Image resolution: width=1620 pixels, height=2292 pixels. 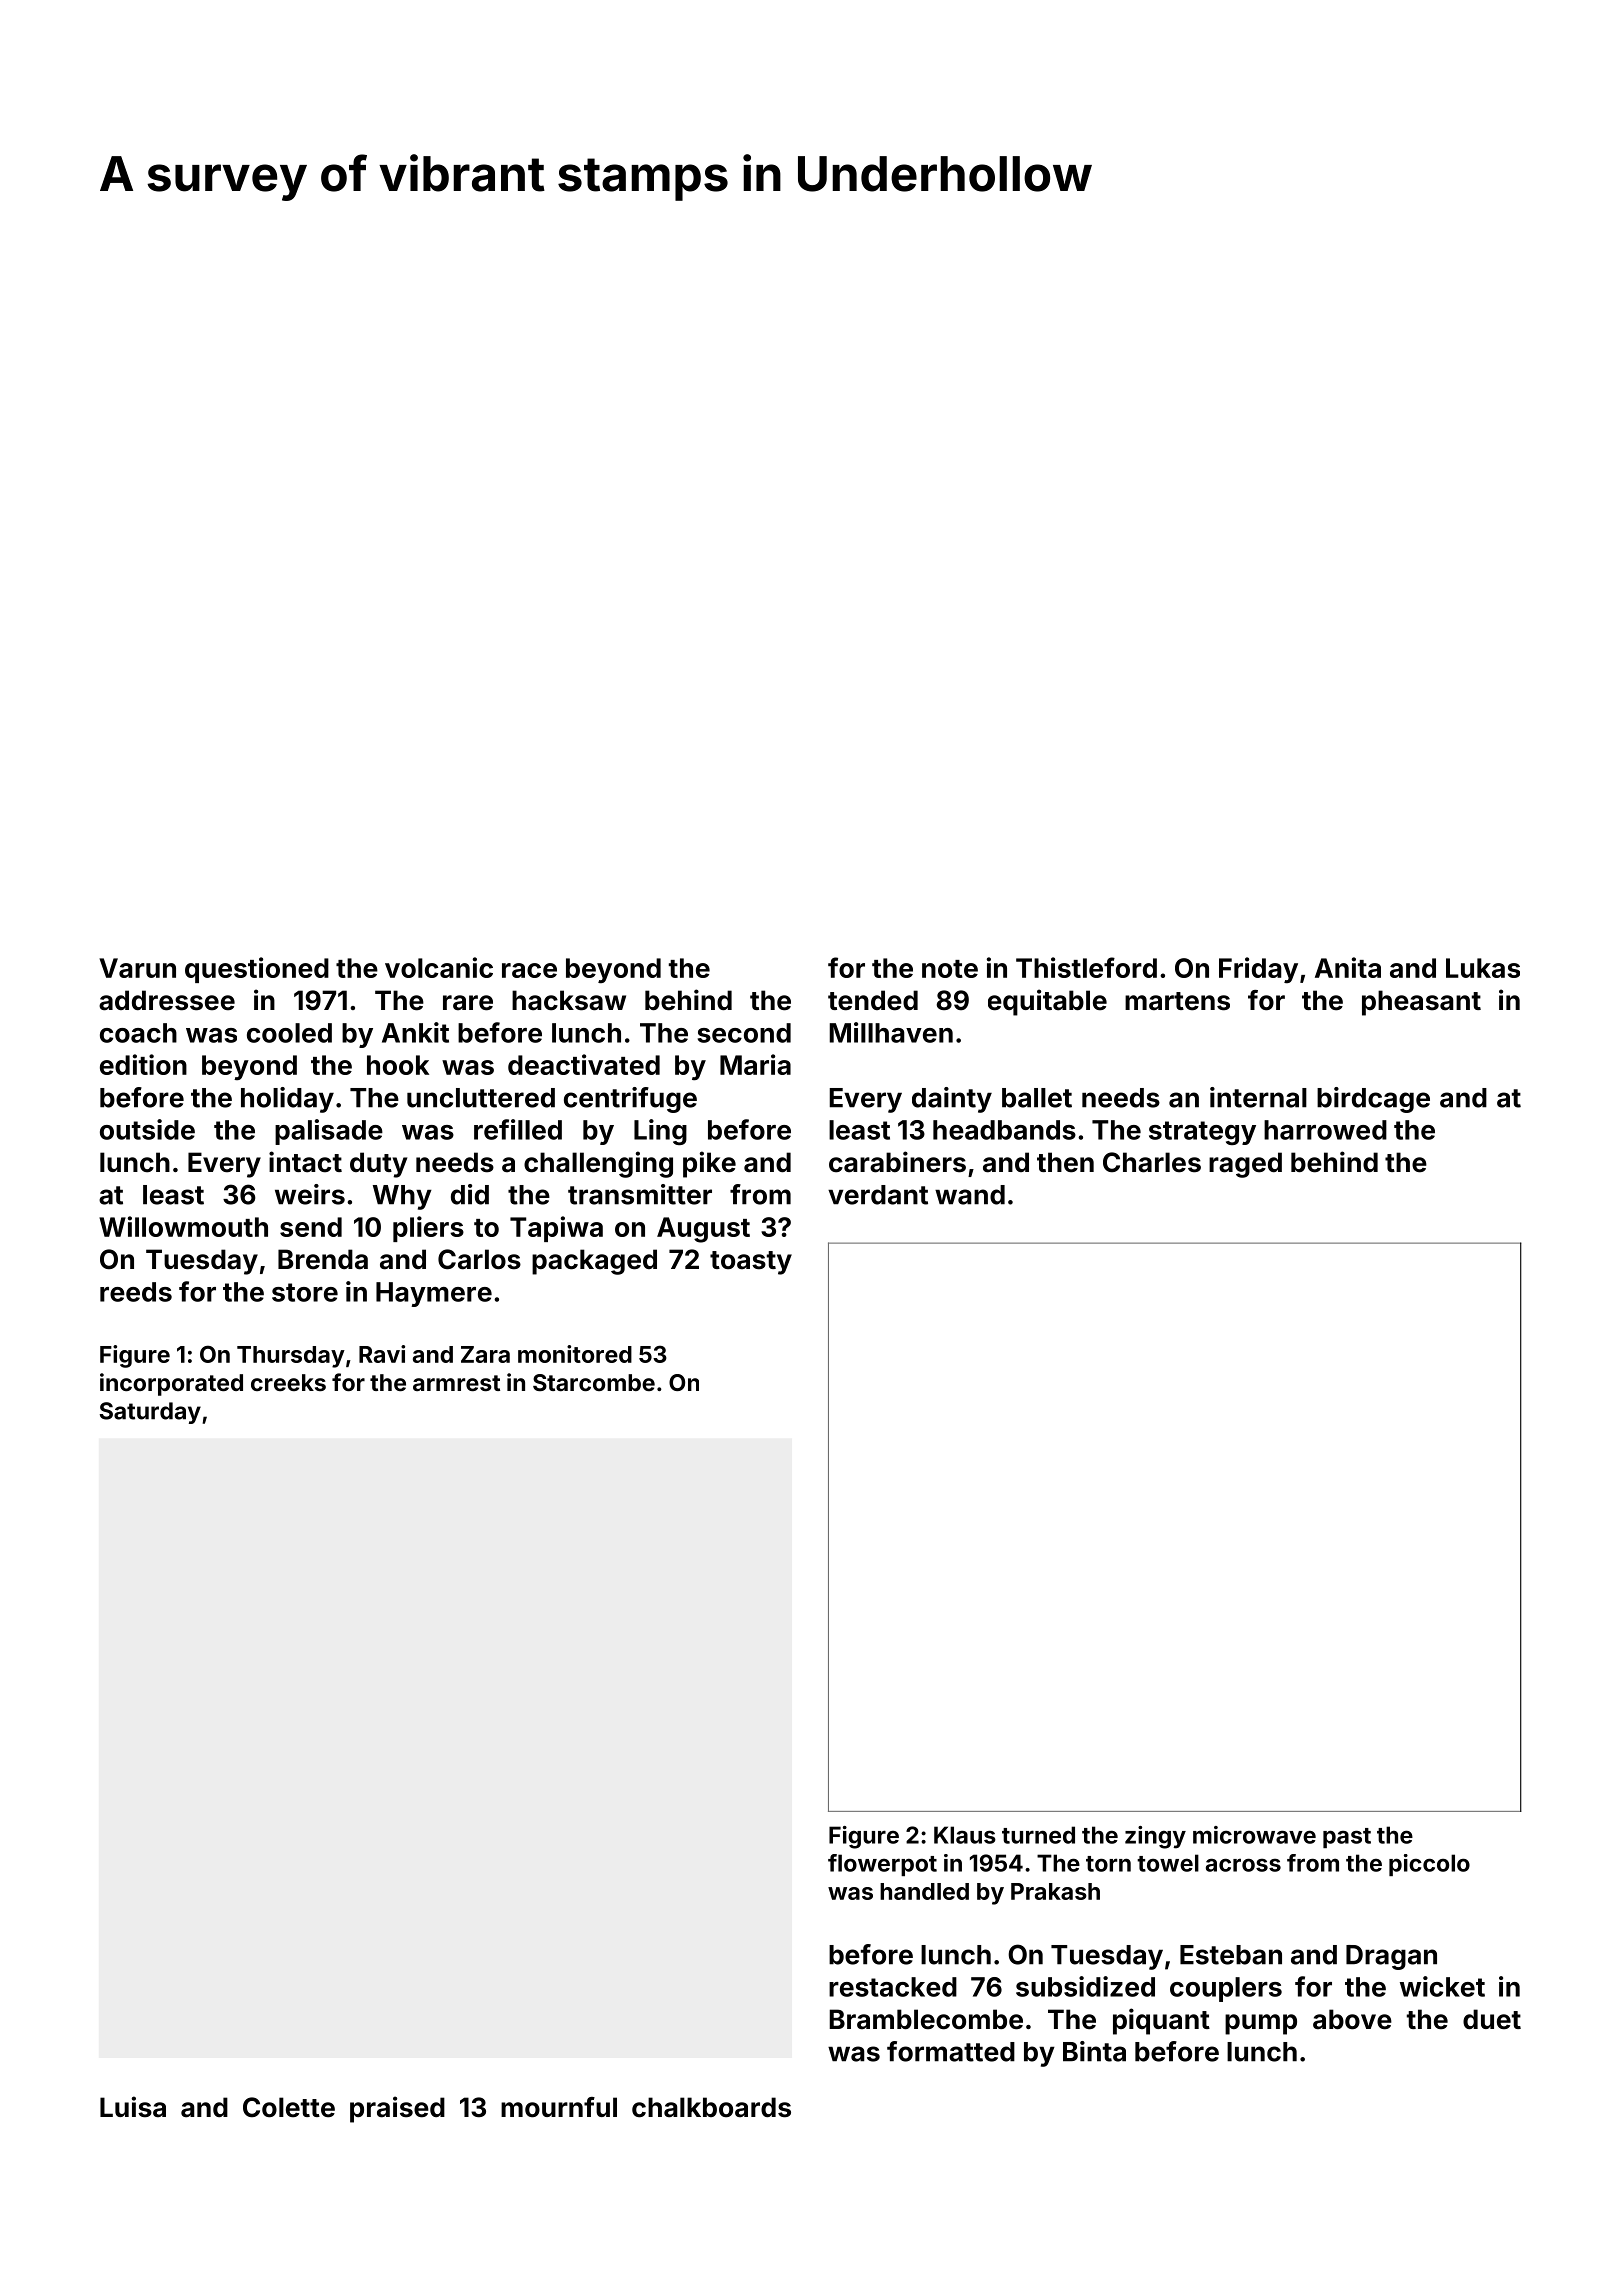 I want to click on Colette, so click(x=289, y=2107).
